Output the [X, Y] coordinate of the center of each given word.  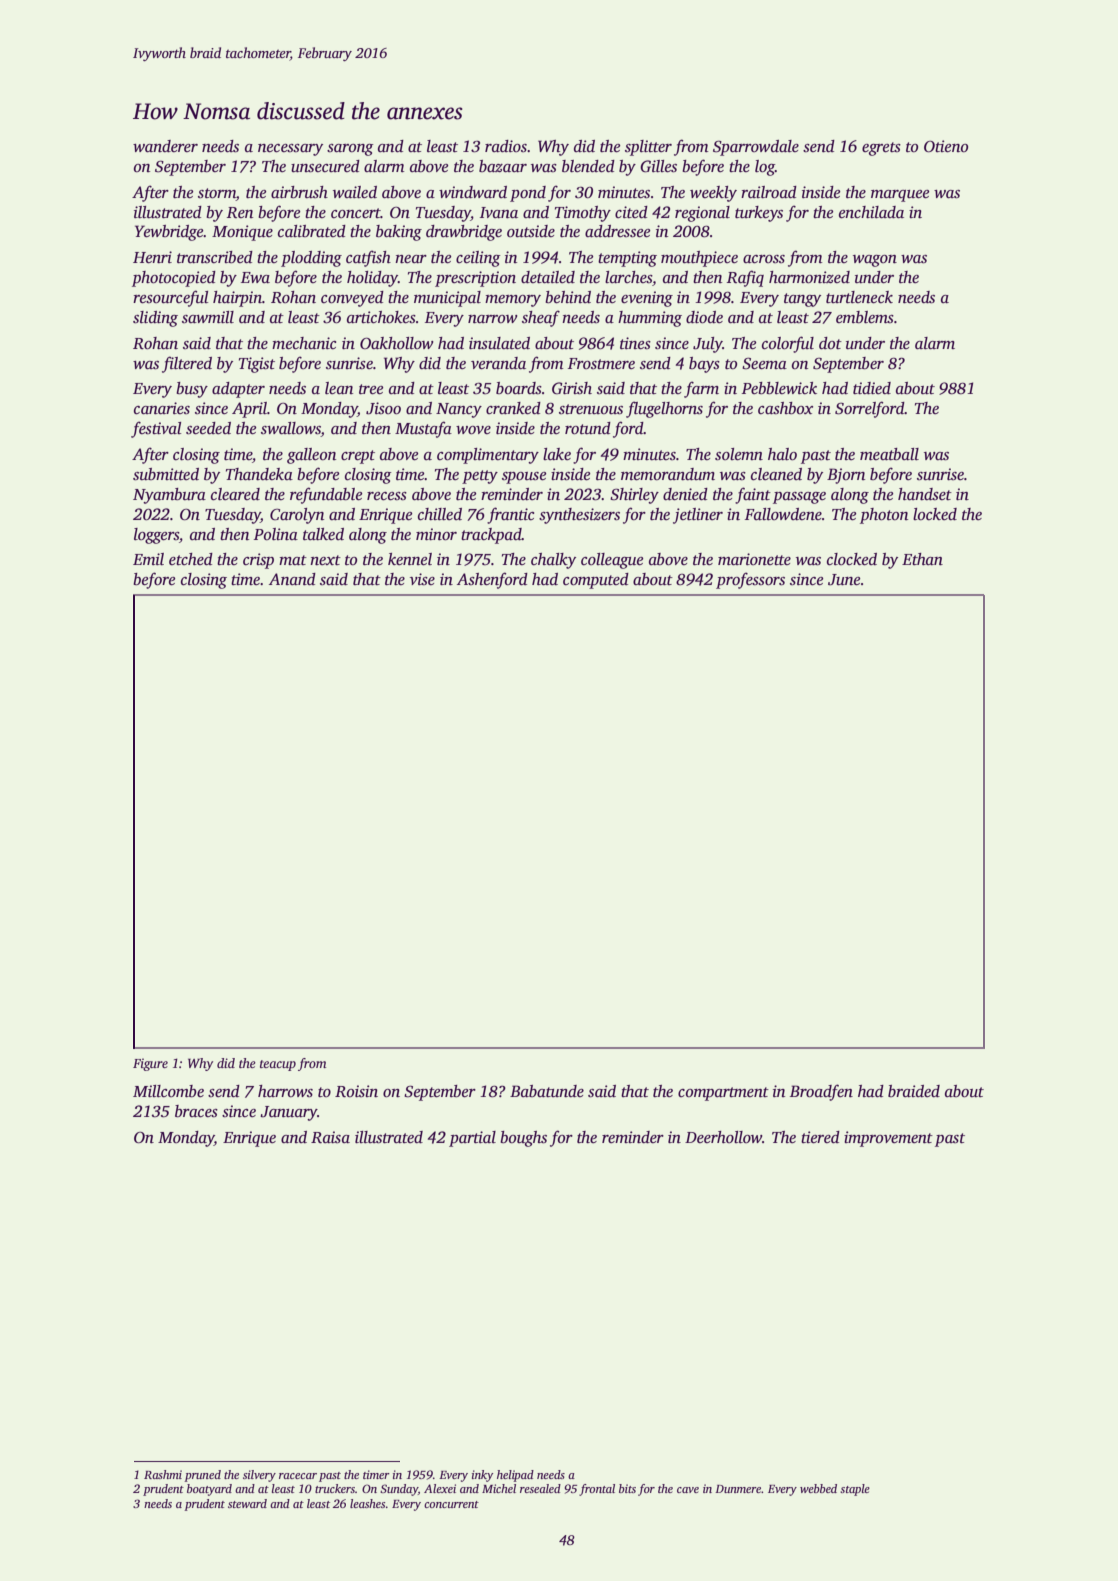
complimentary [488, 456]
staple [855, 1490]
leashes [367, 1503]
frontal [597, 1490]
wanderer [165, 146]
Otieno [946, 146]
